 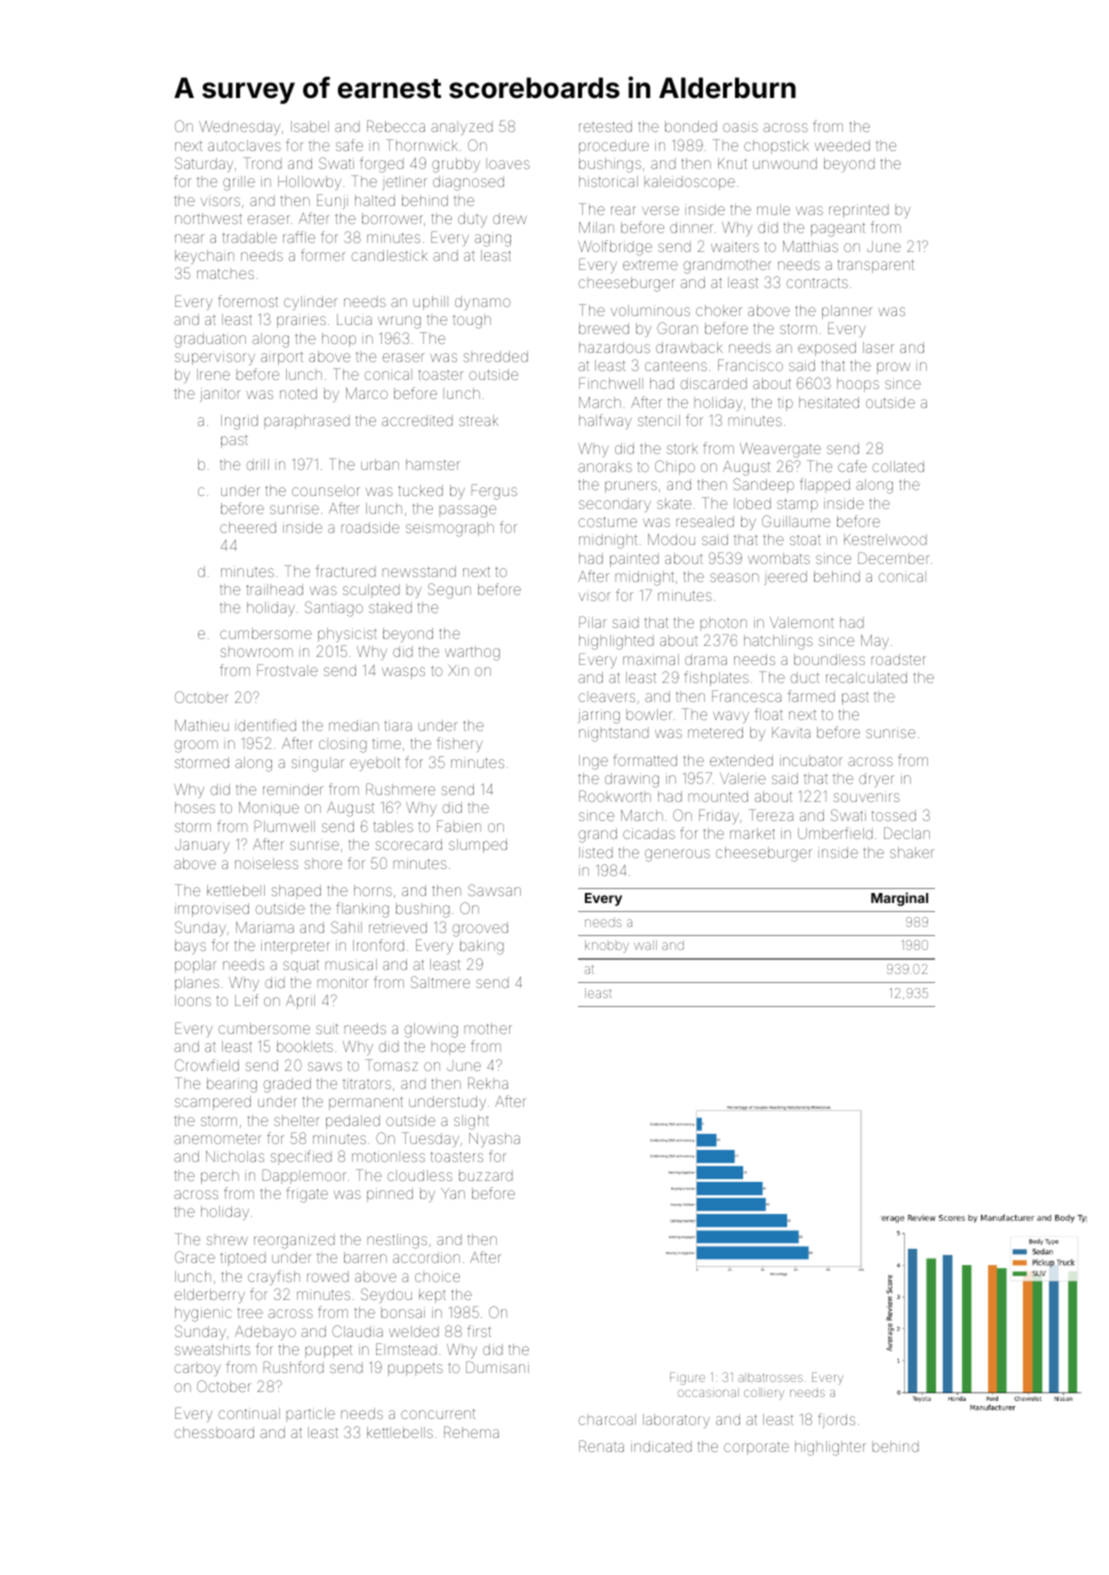 What do you see at coordinates (296, 892) in the document?
I see `shaped` at bounding box center [296, 892].
